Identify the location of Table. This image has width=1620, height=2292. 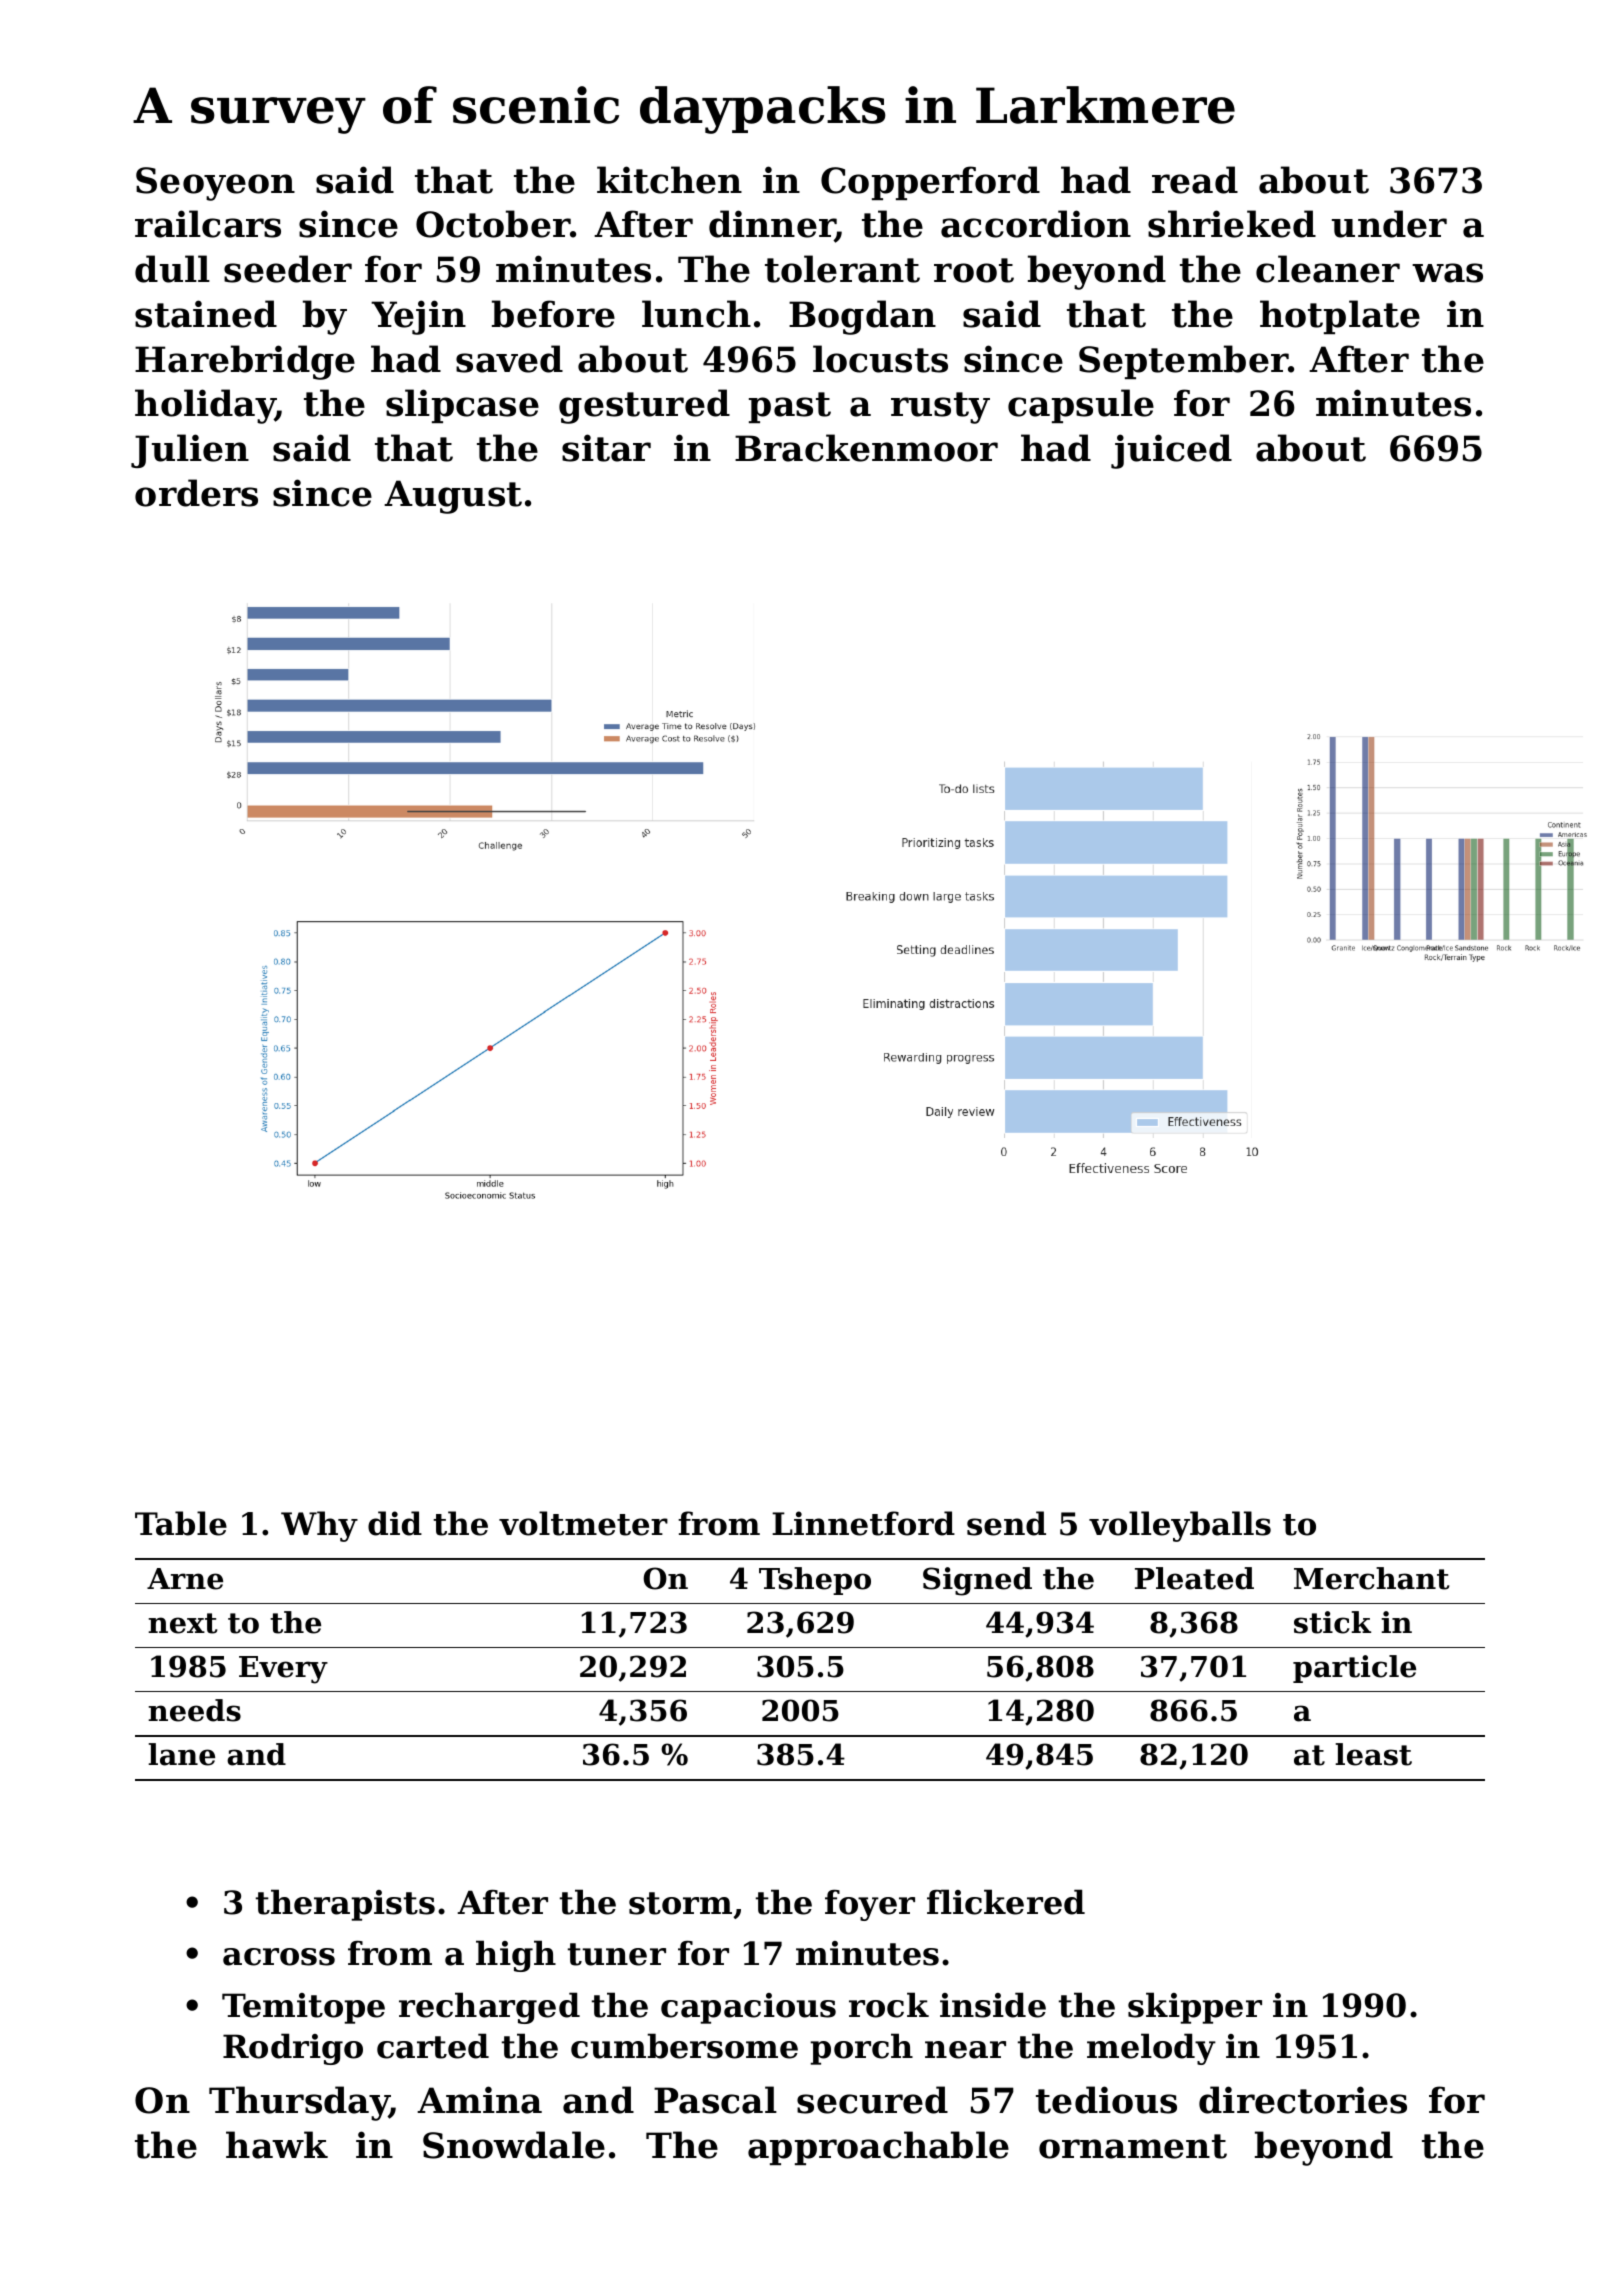
(181, 1523).
